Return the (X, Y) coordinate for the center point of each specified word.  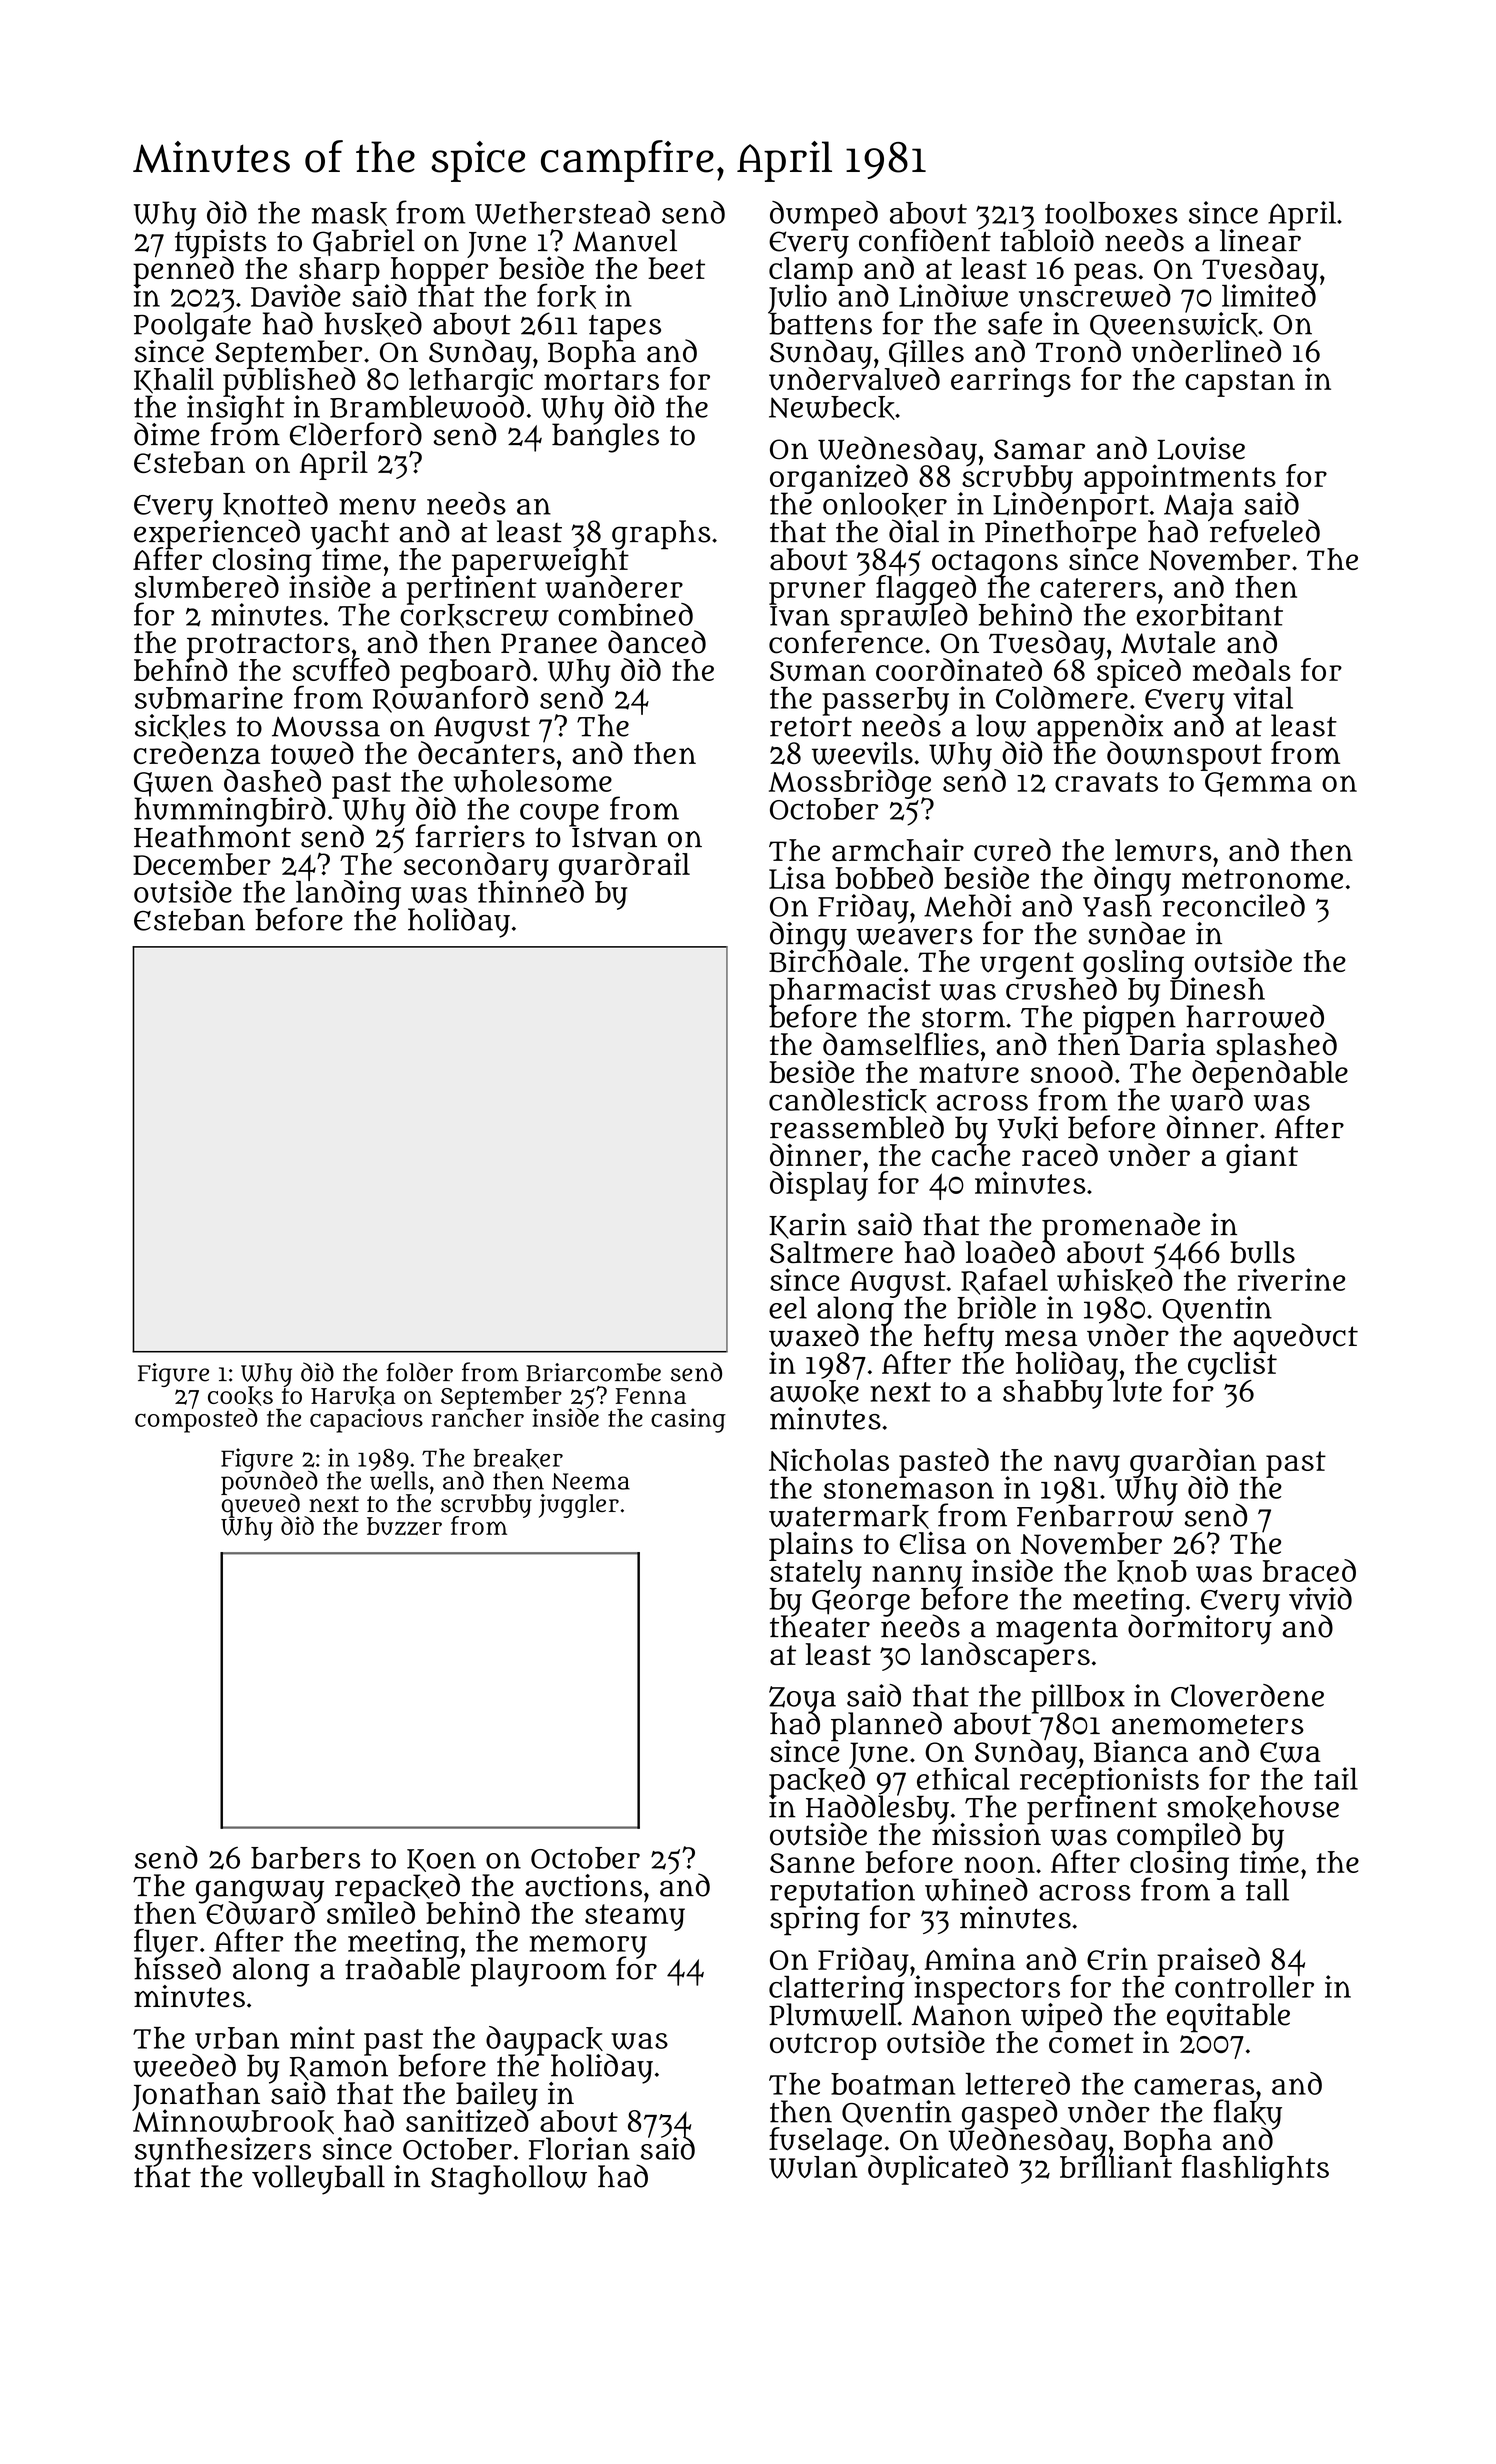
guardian (1193, 1462)
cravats (1106, 782)
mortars (601, 380)
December (202, 864)
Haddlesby (877, 1809)
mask (349, 214)
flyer (166, 1943)
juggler (579, 1506)
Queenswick (1174, 325)
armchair (898, 849)
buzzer (404, 1526)
